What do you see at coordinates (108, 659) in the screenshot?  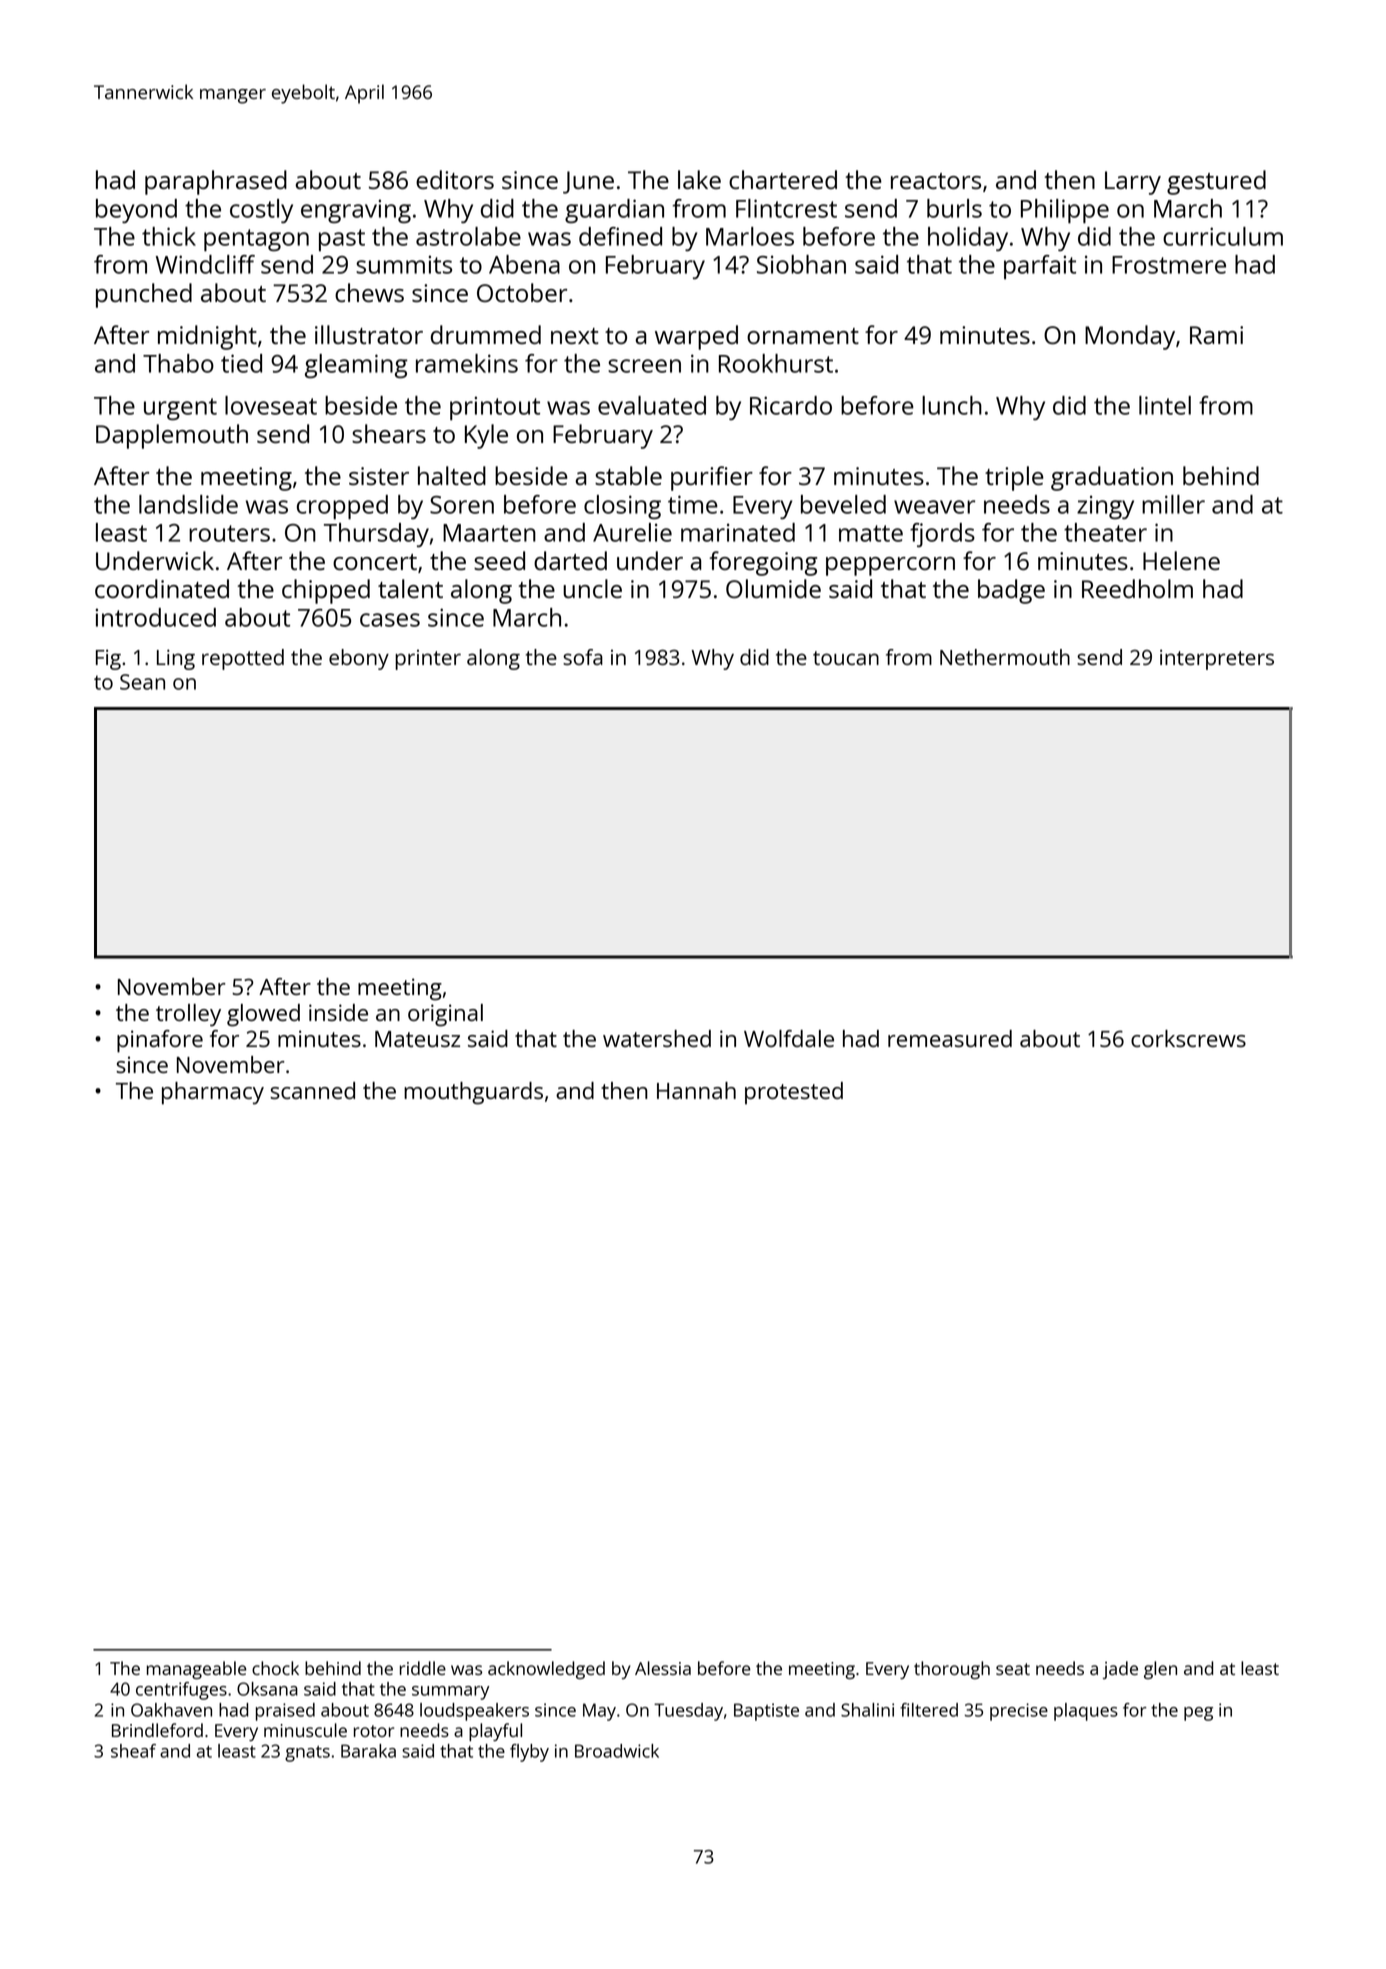 I see `Fig` at bounding box center [108, 659].
